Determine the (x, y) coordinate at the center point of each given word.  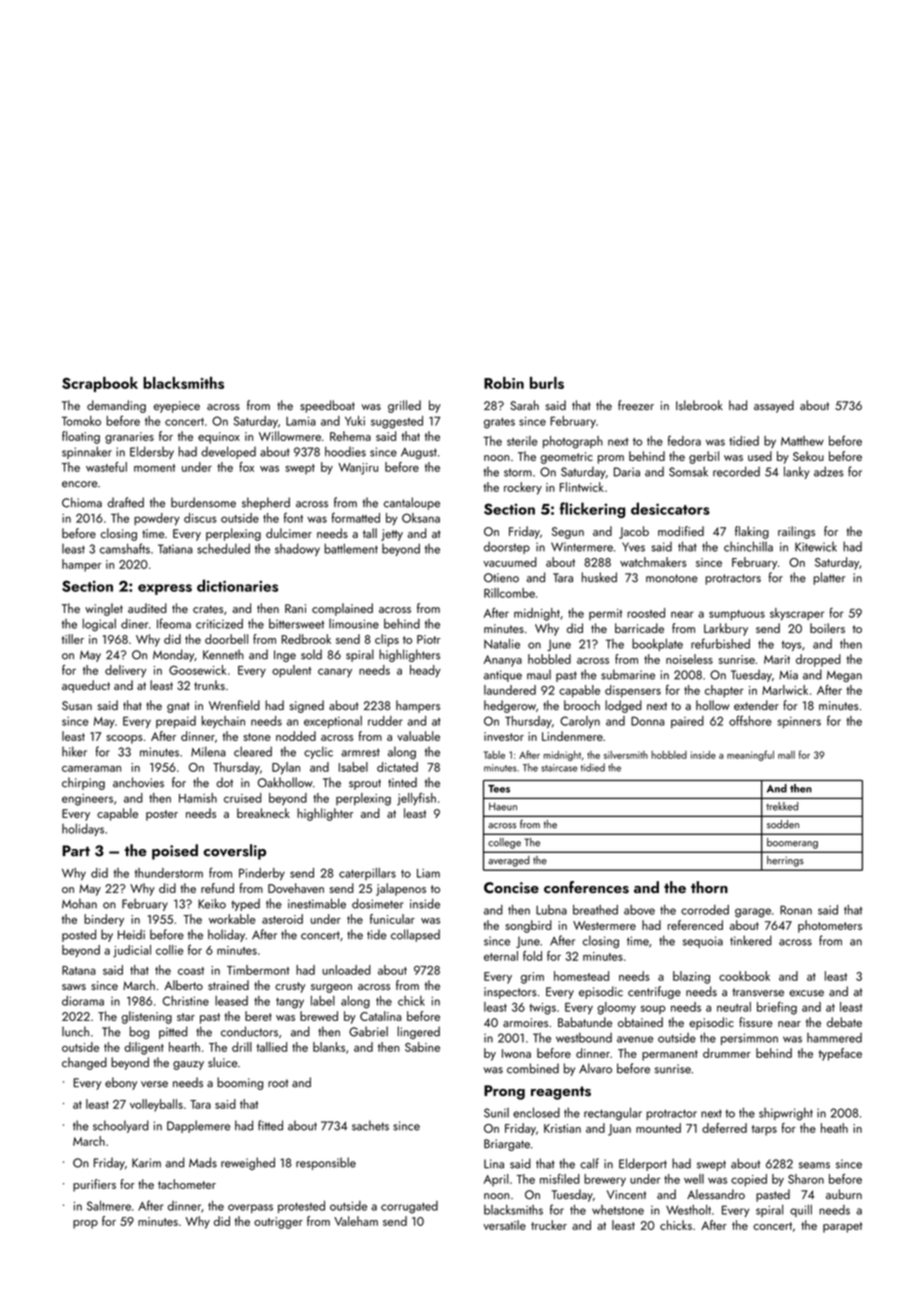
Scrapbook (100, 384)
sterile (522, 441)
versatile (504, 1225)
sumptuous (737, 615)
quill (801, 1211)
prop (85, 1224)
